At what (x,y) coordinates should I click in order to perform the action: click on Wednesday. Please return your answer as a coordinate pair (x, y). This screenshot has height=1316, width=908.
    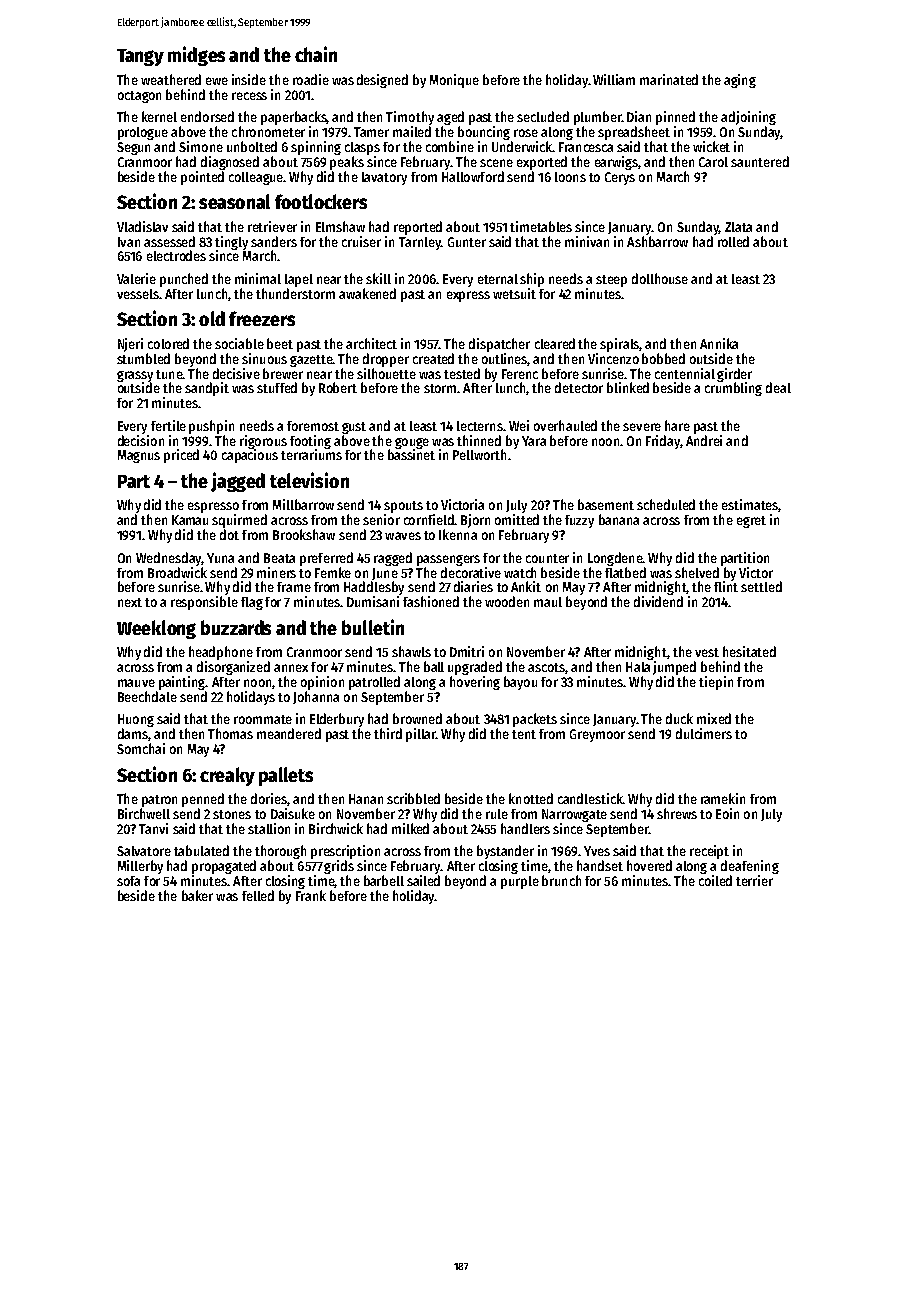
    Looking at the image, I should click on (169, 559).
